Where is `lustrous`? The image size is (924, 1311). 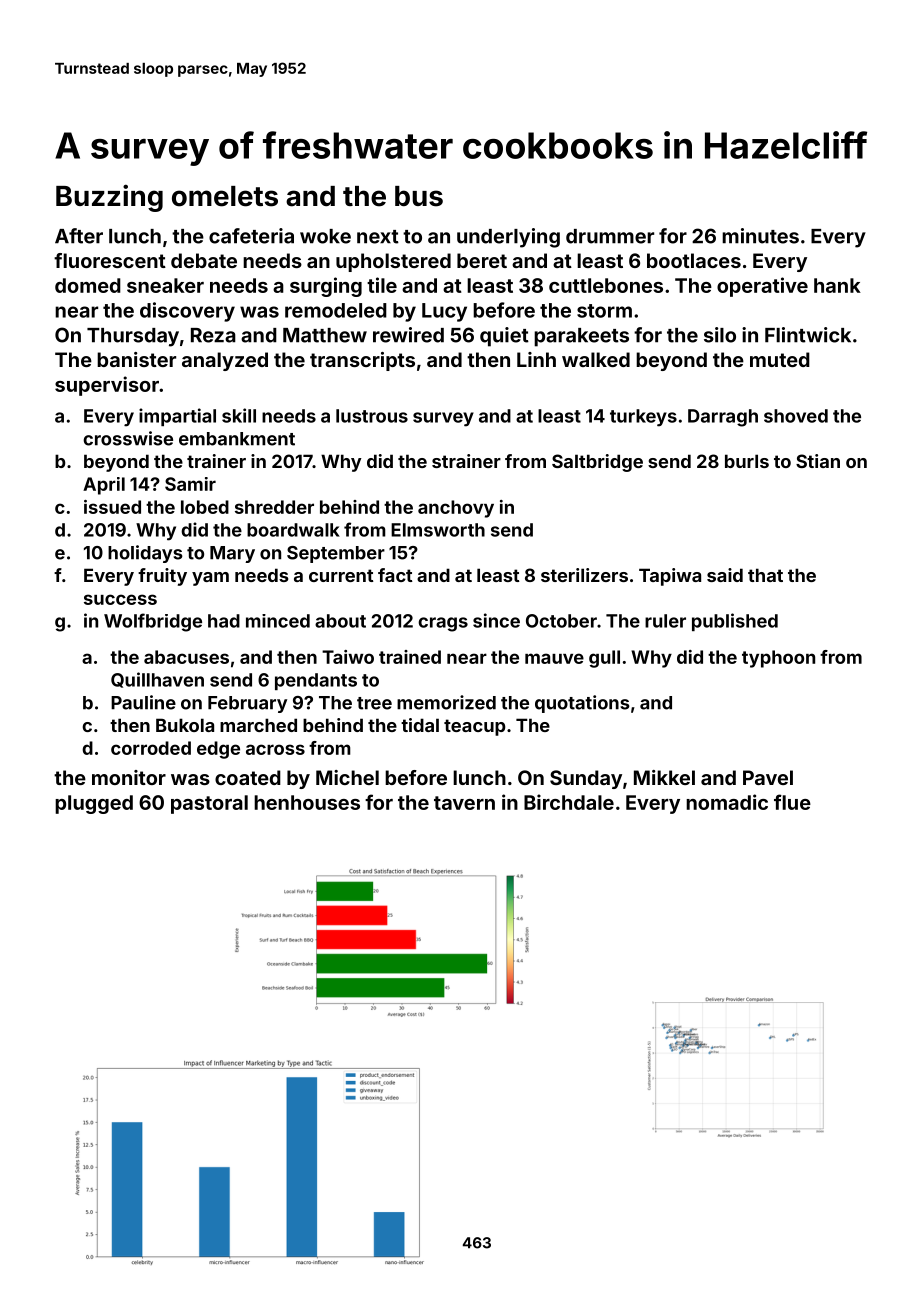 lustrous is located at coordinates (372, 416).
